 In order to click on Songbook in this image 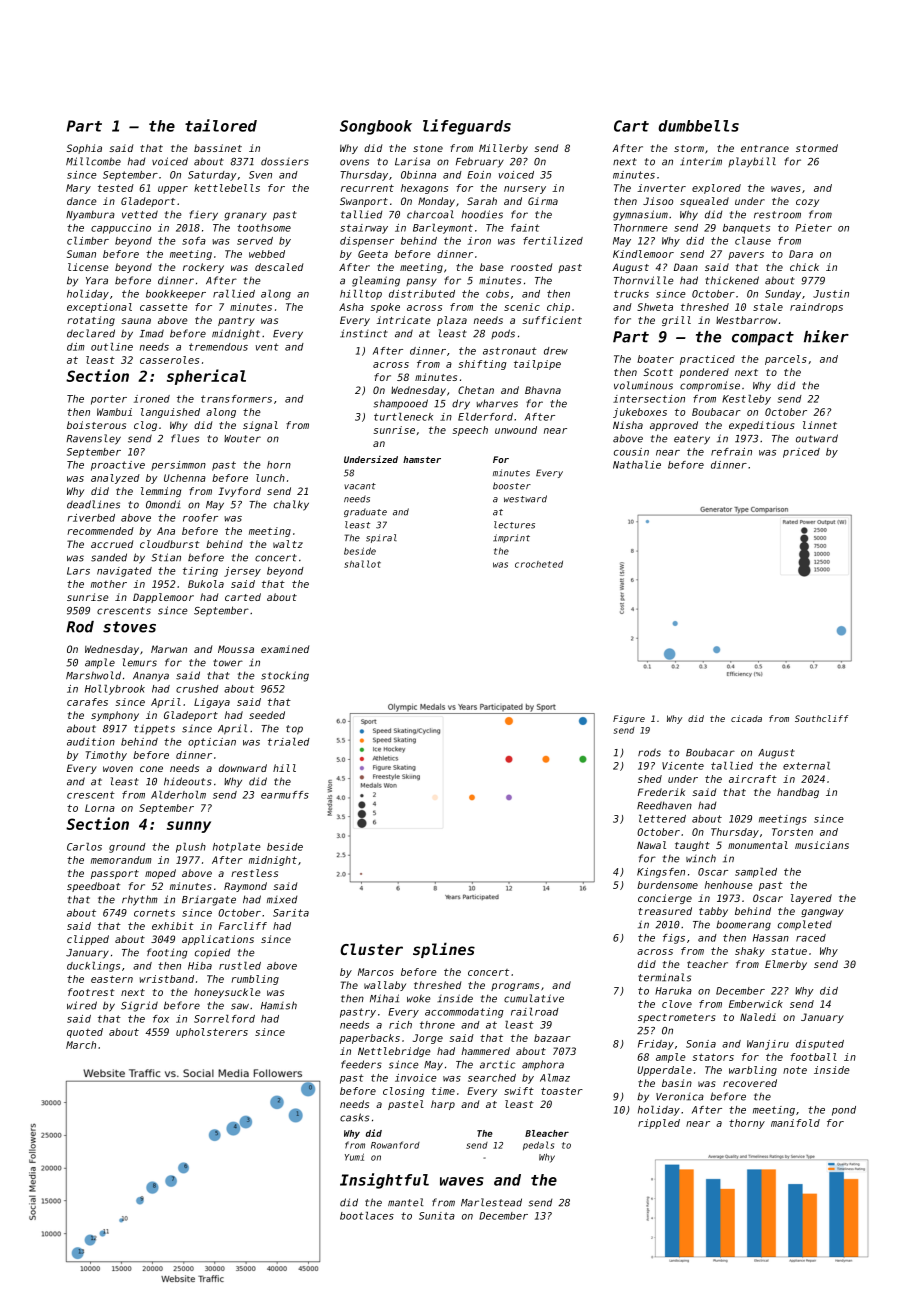, I will do `click(376, 127)`.
